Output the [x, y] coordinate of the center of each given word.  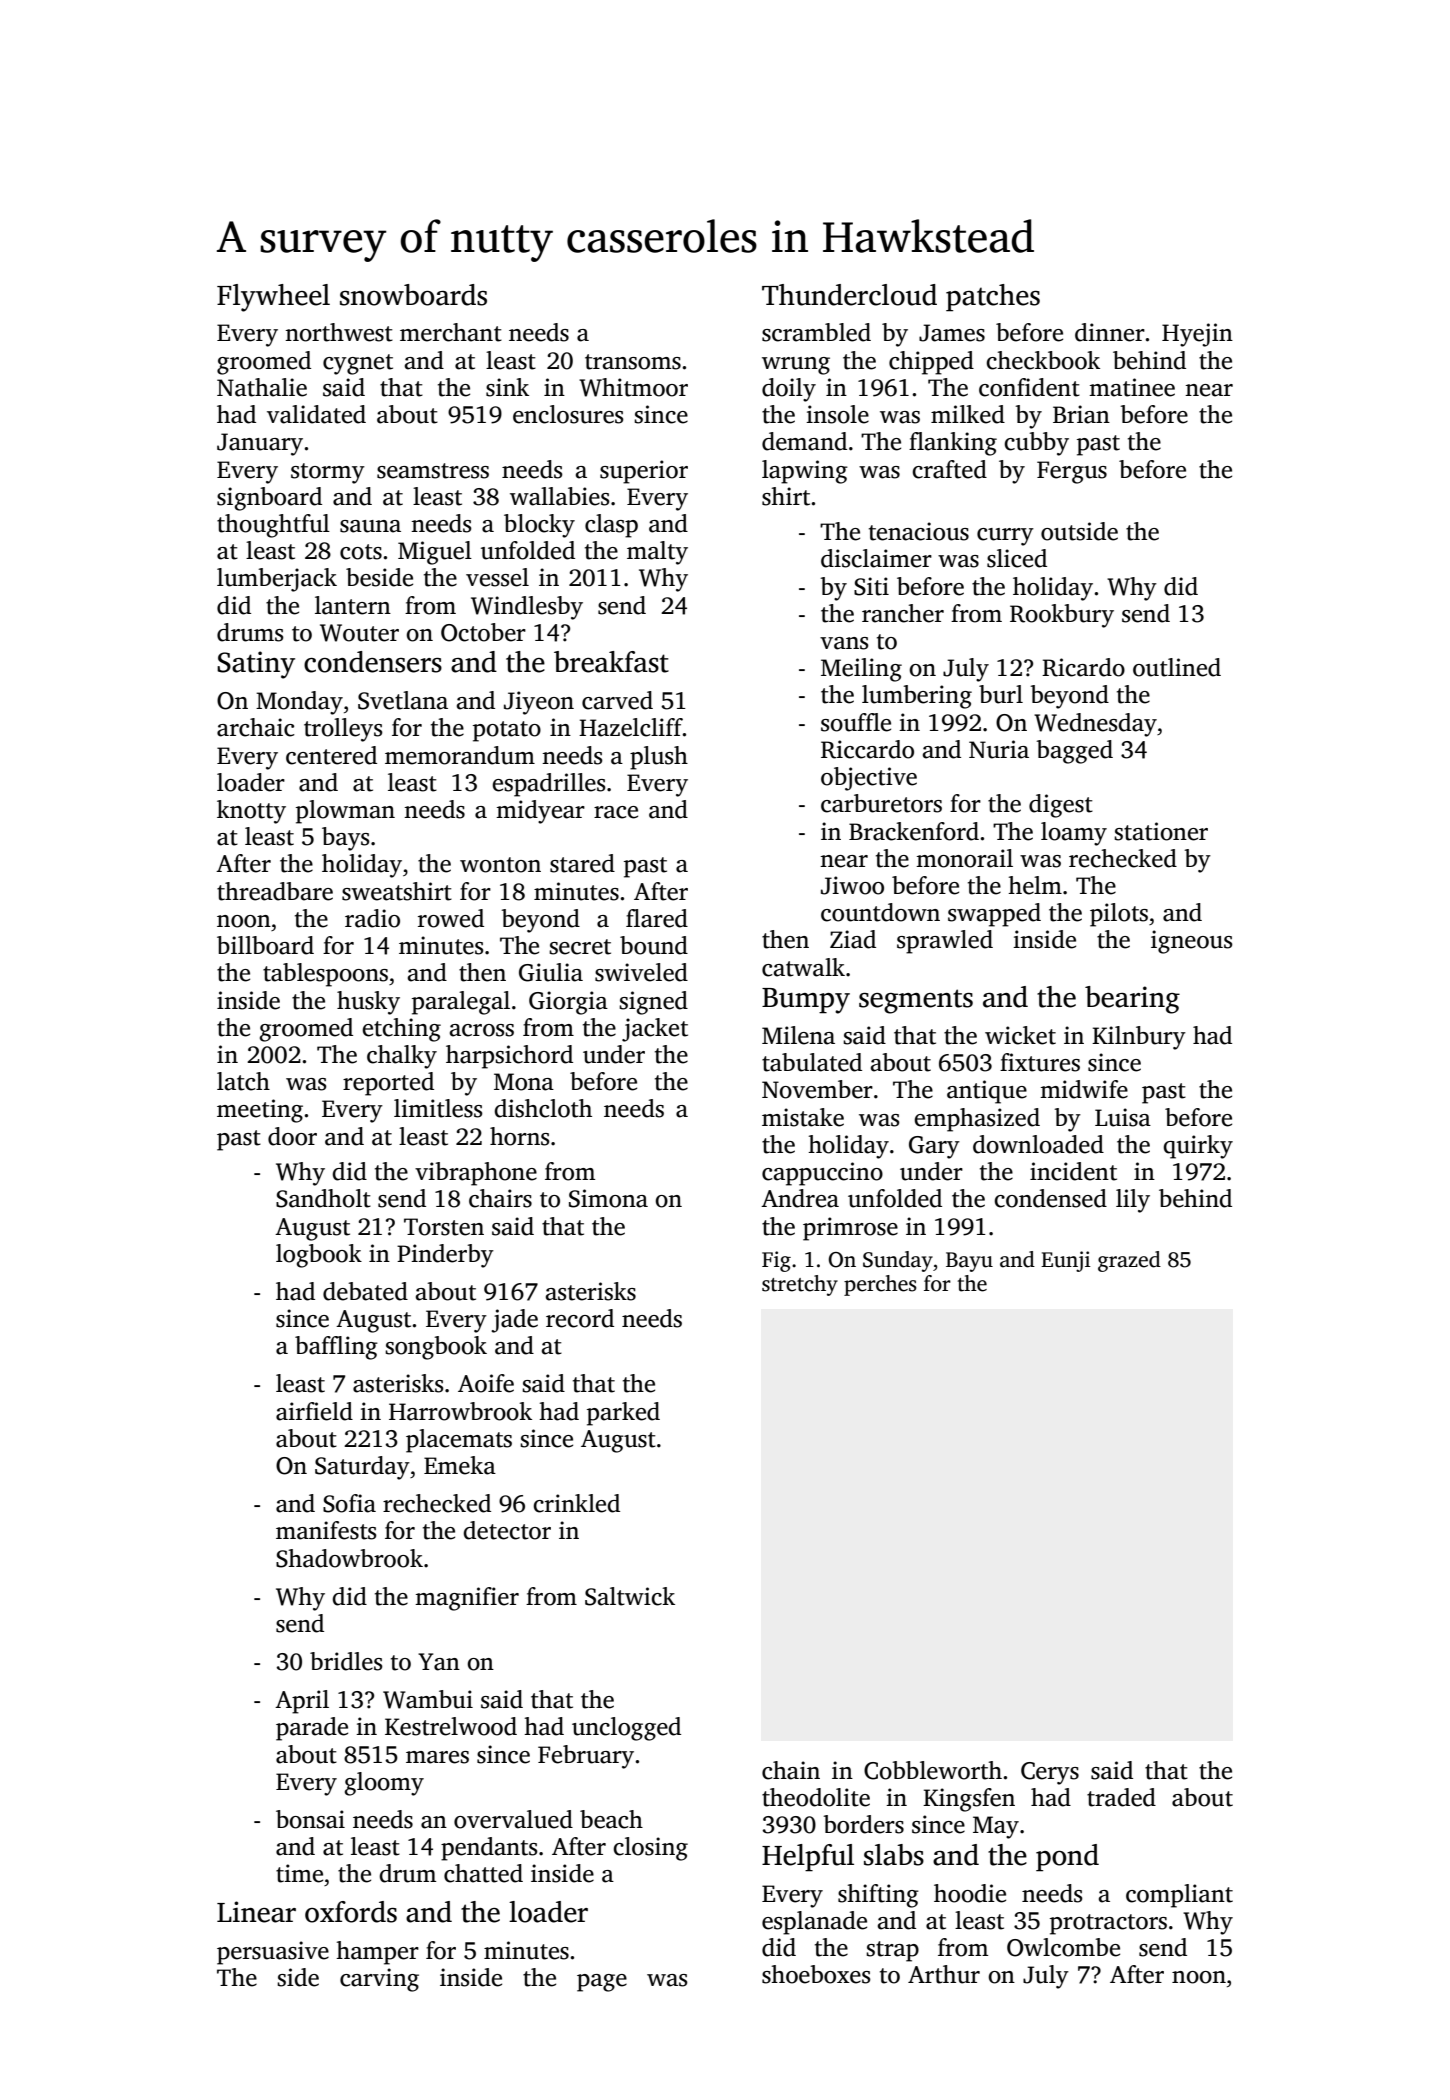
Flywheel [273, 298]
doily [789, 390]
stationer [1161, 831]
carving [379, 1980]
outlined [1177, 667]
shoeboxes [816, 1974]
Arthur [944, 1974]
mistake [803, 1117]
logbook [319, 1256]
